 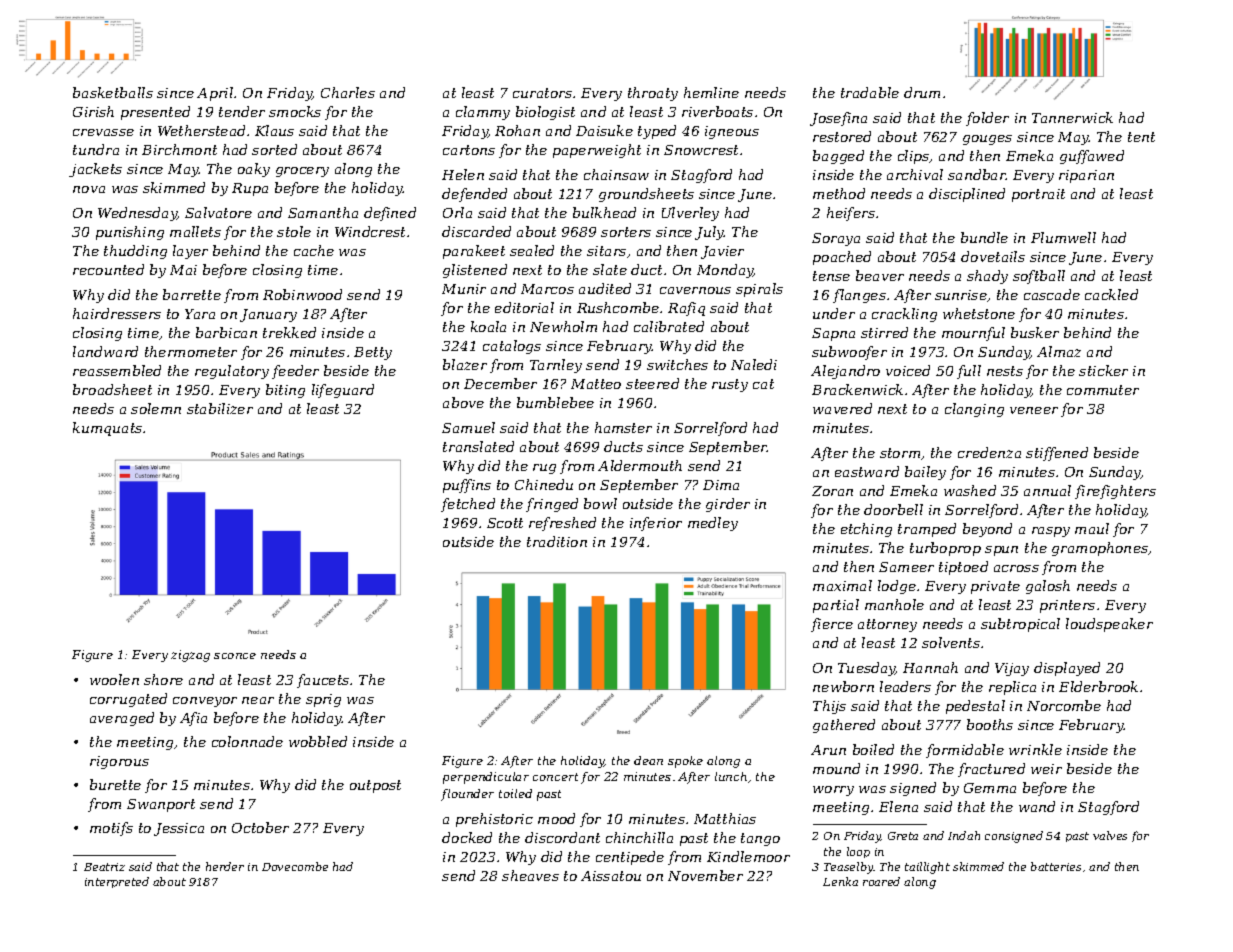 I want to click on stiffened, so click(x=1057, y=454).
